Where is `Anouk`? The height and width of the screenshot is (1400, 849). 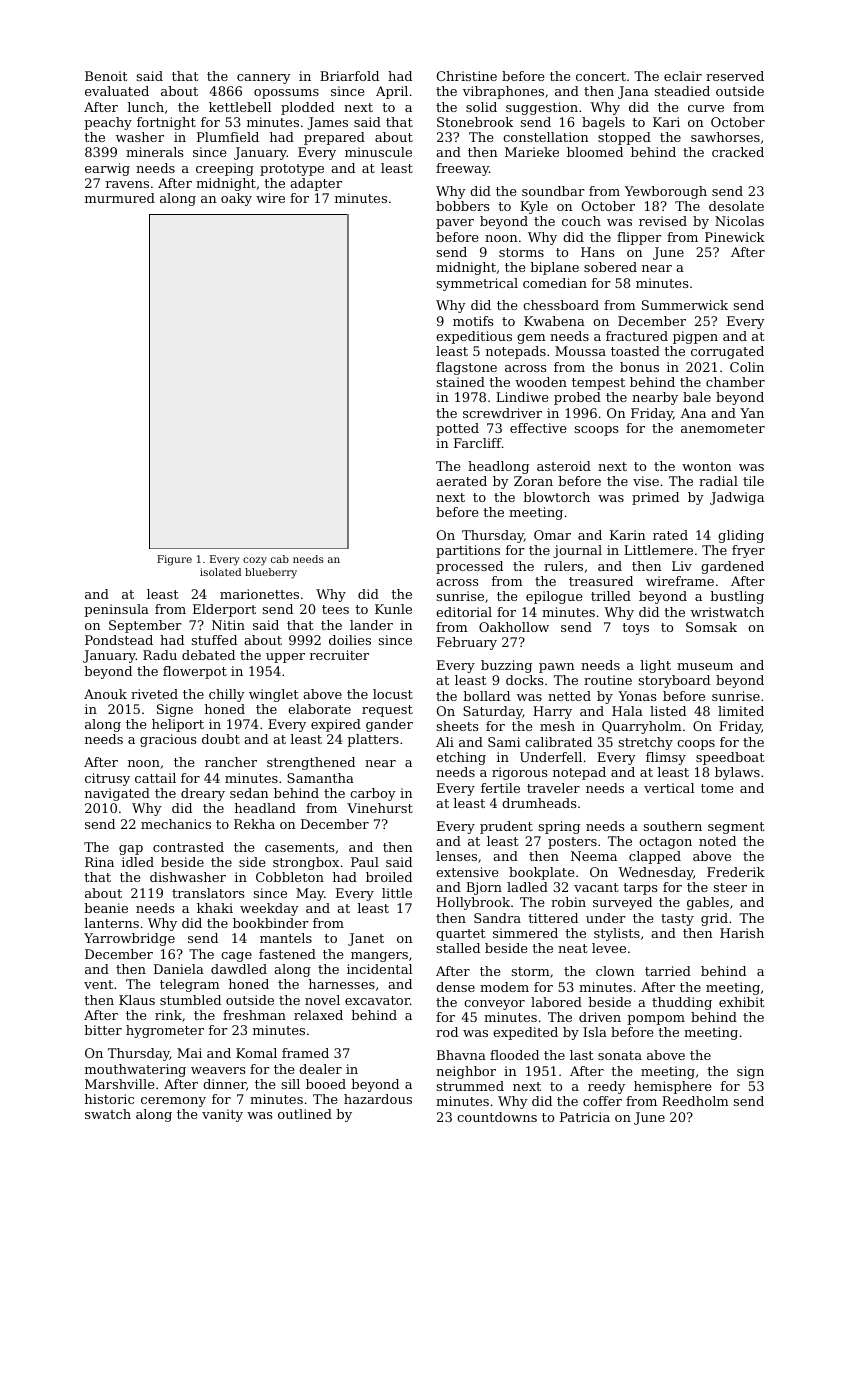
Anouk is located at coordinates (105, 694).
